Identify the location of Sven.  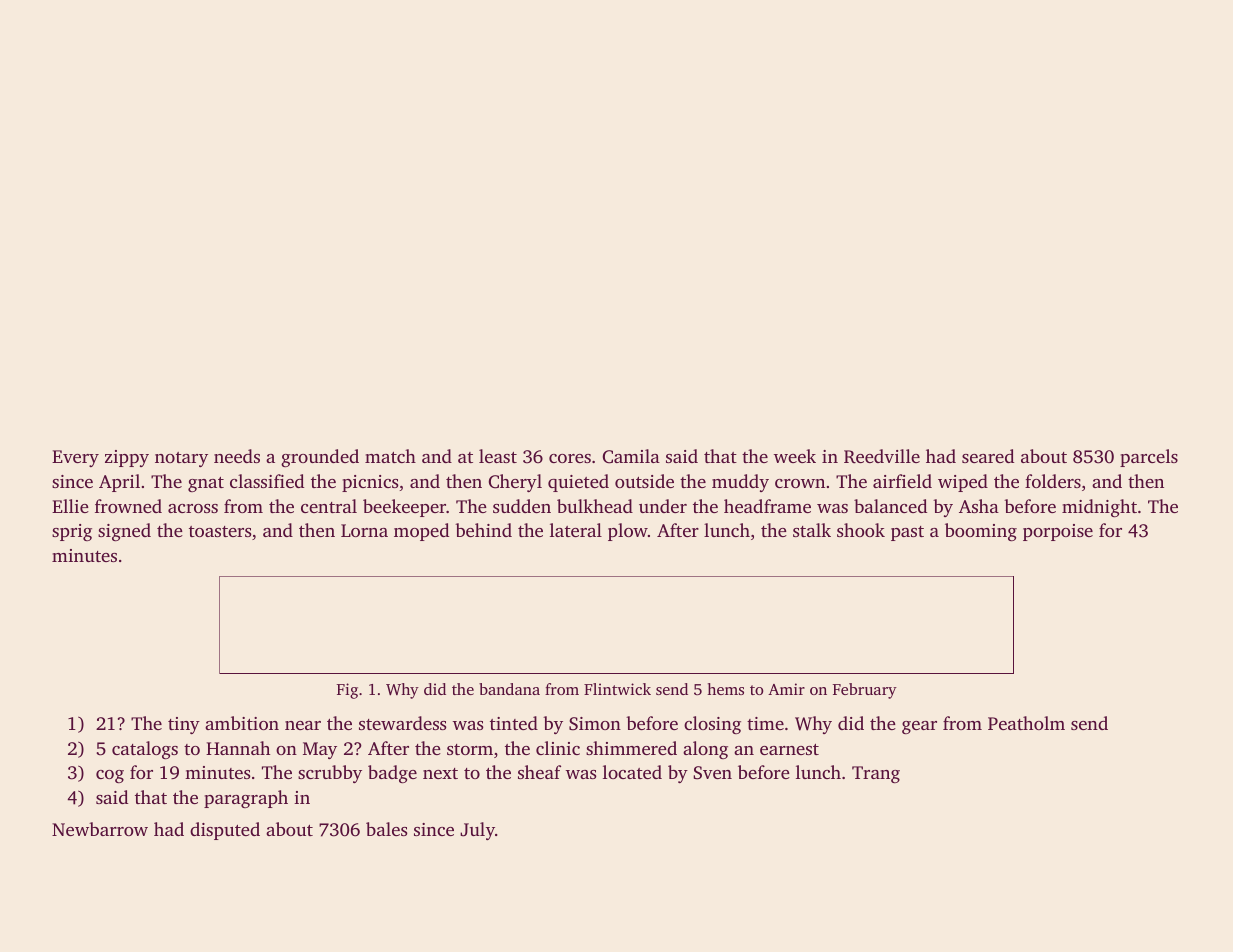
(712, 773).
